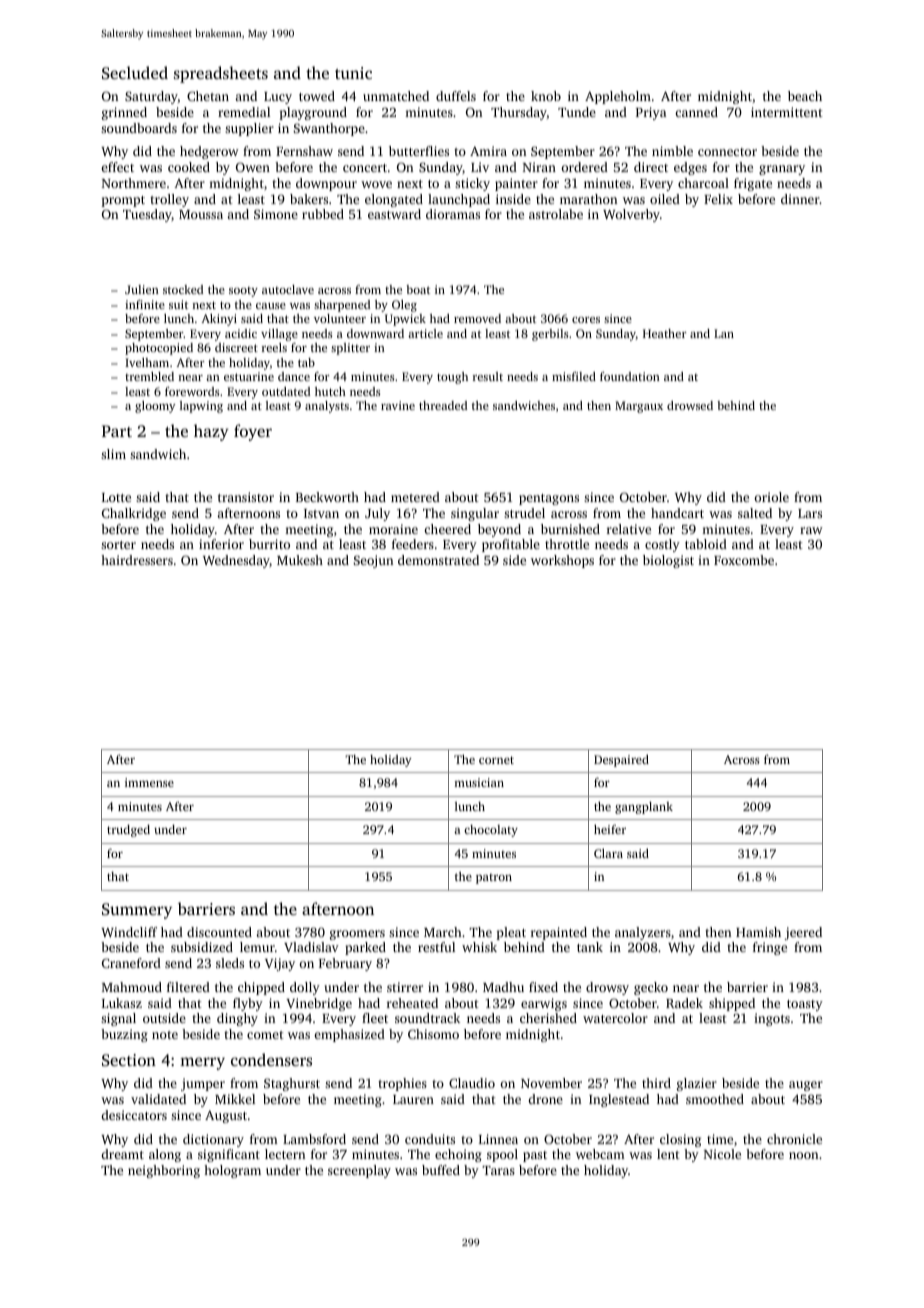 Image resolution: width=924 pixels, height=1308 pixels. I want to click on Lauren, so click(413, 1099).
